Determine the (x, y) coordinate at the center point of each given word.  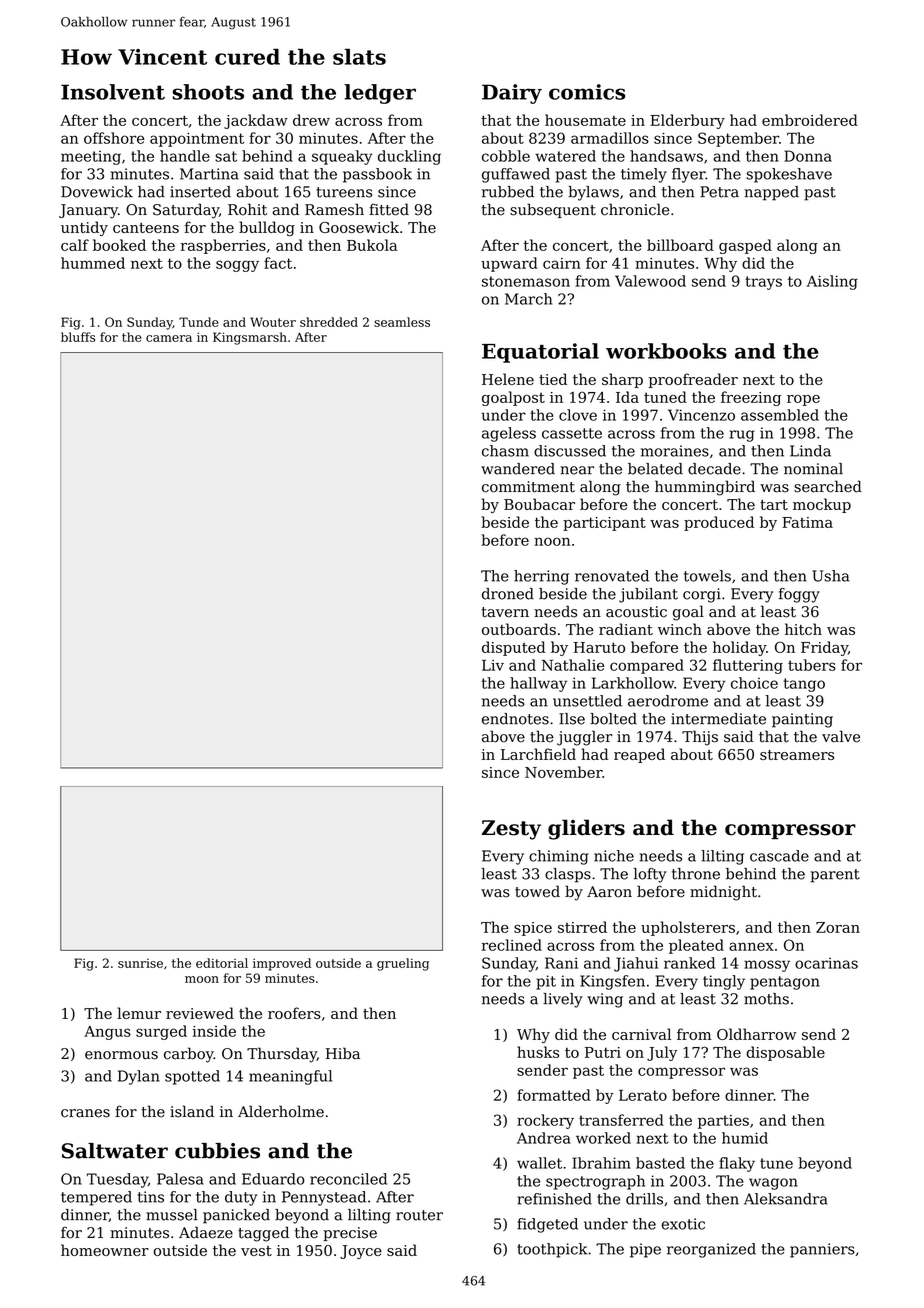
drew (311, 120)
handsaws (666, 156)
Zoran (838, 927)
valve (841, 736)
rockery (545, 1121)
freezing (751, 398)
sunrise (140, 963)
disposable (785, 1053)
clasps (568, 875)
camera (169, 338)
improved (282, 964)
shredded (329, 322)
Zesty (511, 830)
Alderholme (281, 1111)
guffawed (516, 175)
